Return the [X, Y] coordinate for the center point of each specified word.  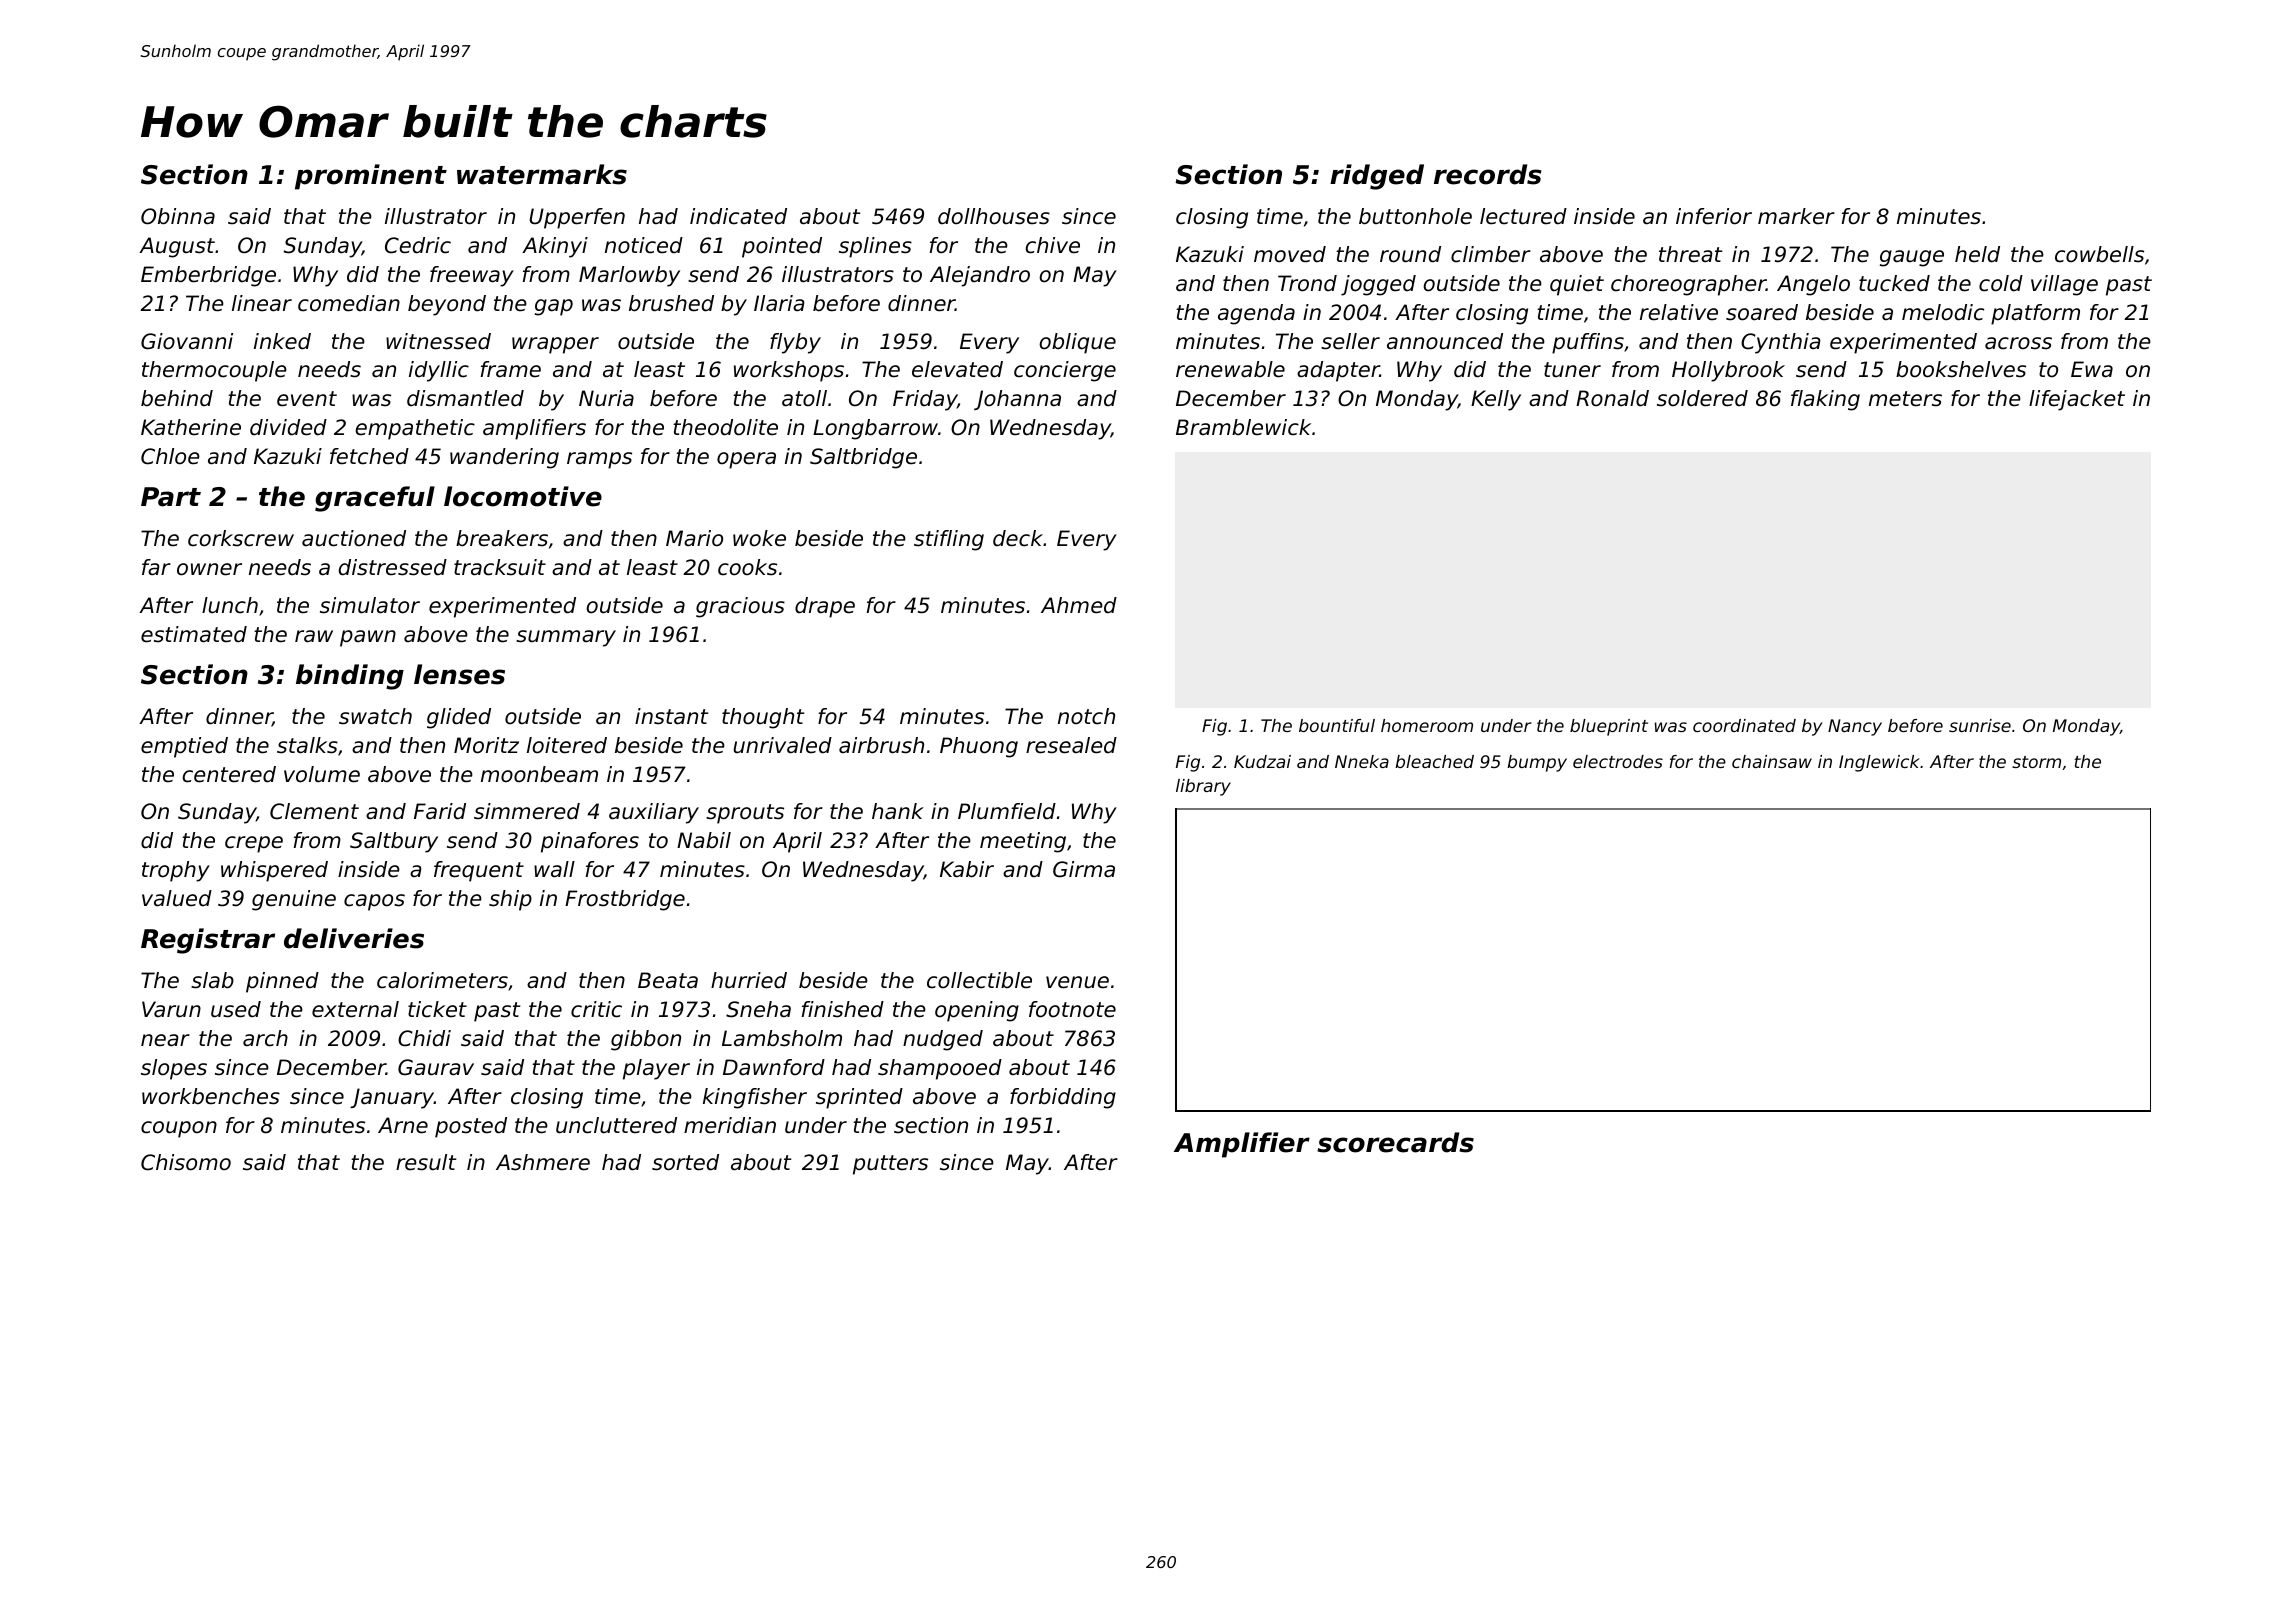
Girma [1084, 869]
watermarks [542, 174]
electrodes [1618, 761]
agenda [1256, 314]
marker [1796, 216]
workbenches [211, 1096]
